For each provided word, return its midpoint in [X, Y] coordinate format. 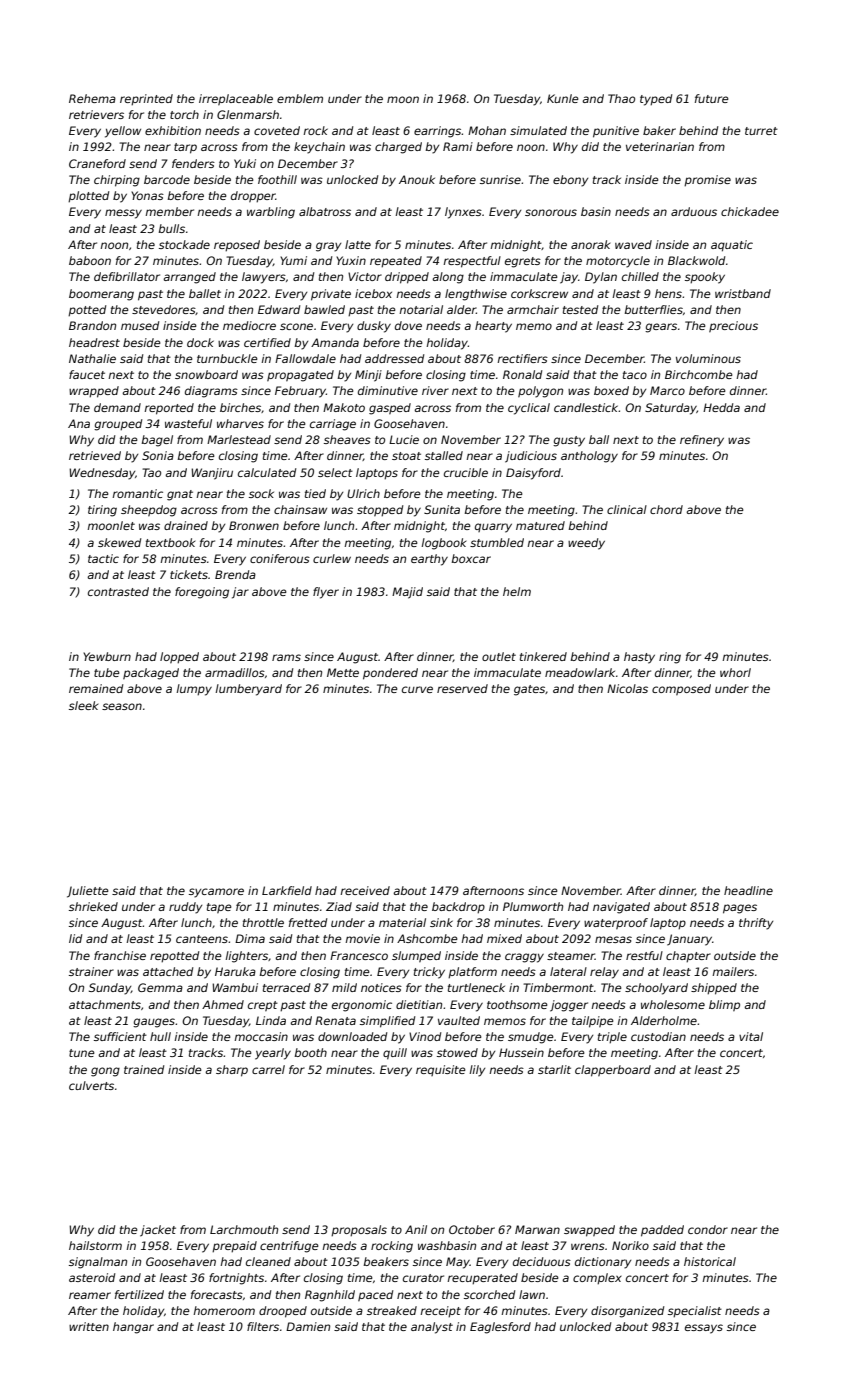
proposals [359, 1230]
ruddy [185, 908]
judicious [531, 457]
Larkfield [287, 890]
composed [681, 689]
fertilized [139, 1294]
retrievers [96, 114]
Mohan [487, 130]
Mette [343, 672]
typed [656, 100]
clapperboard [613, 1071]
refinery [702, 441]
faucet [87, 374]
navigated [621, 908]
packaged [151, 674]
